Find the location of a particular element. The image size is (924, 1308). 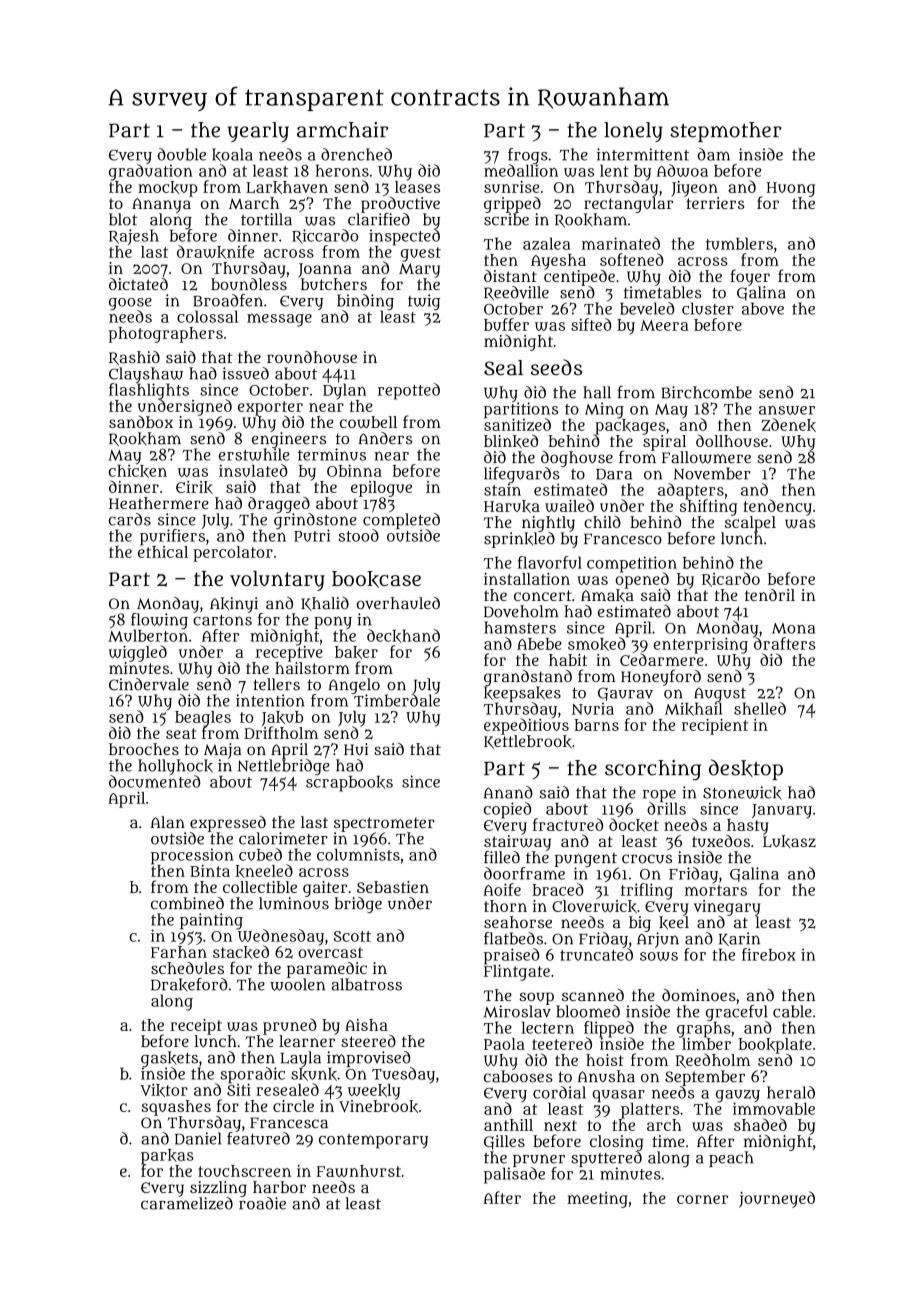

scribe is located at coordinates (506, 219).
